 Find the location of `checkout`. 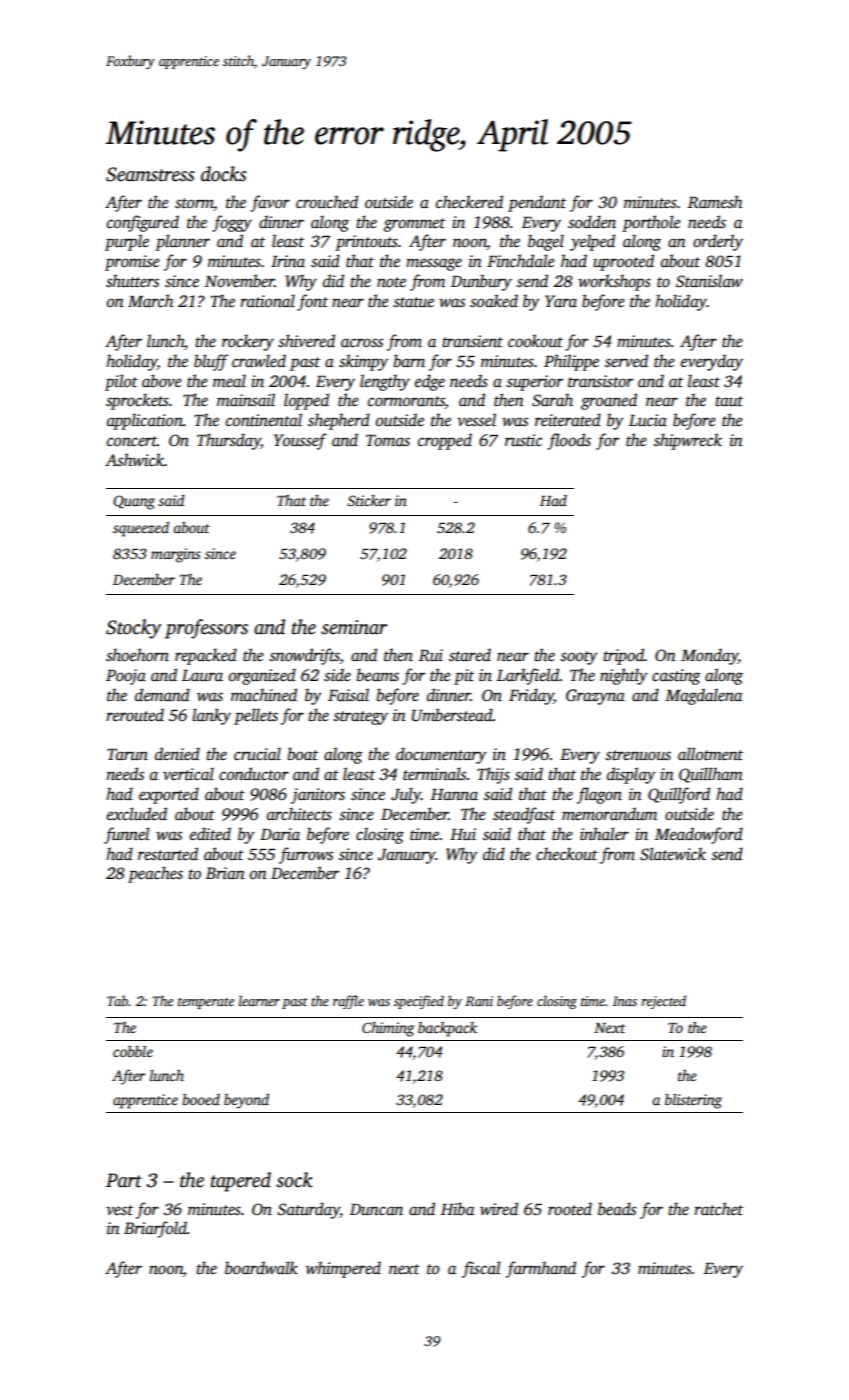

checkout is located at coordinates (567, 854).
